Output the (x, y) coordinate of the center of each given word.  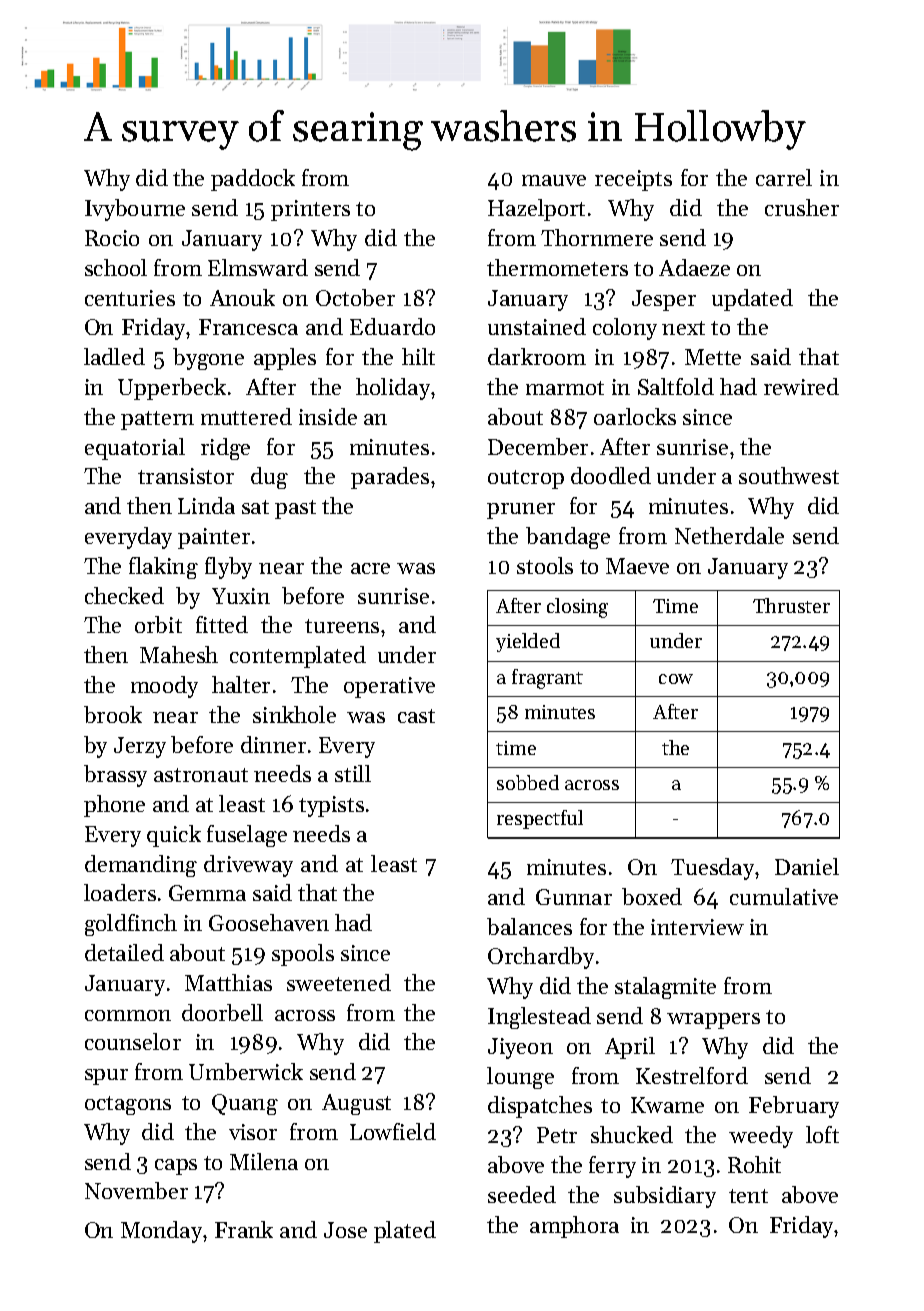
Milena (264, 1161)
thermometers (557, 267)
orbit (158, 624)
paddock (253, 180)
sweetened (339, 982)
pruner (521, 511)
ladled (114, 356)
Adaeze (694, 267)
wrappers (713, 1021)
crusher (802, 207)
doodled (611, 475)
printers (310, 210)
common (128, 1015)
